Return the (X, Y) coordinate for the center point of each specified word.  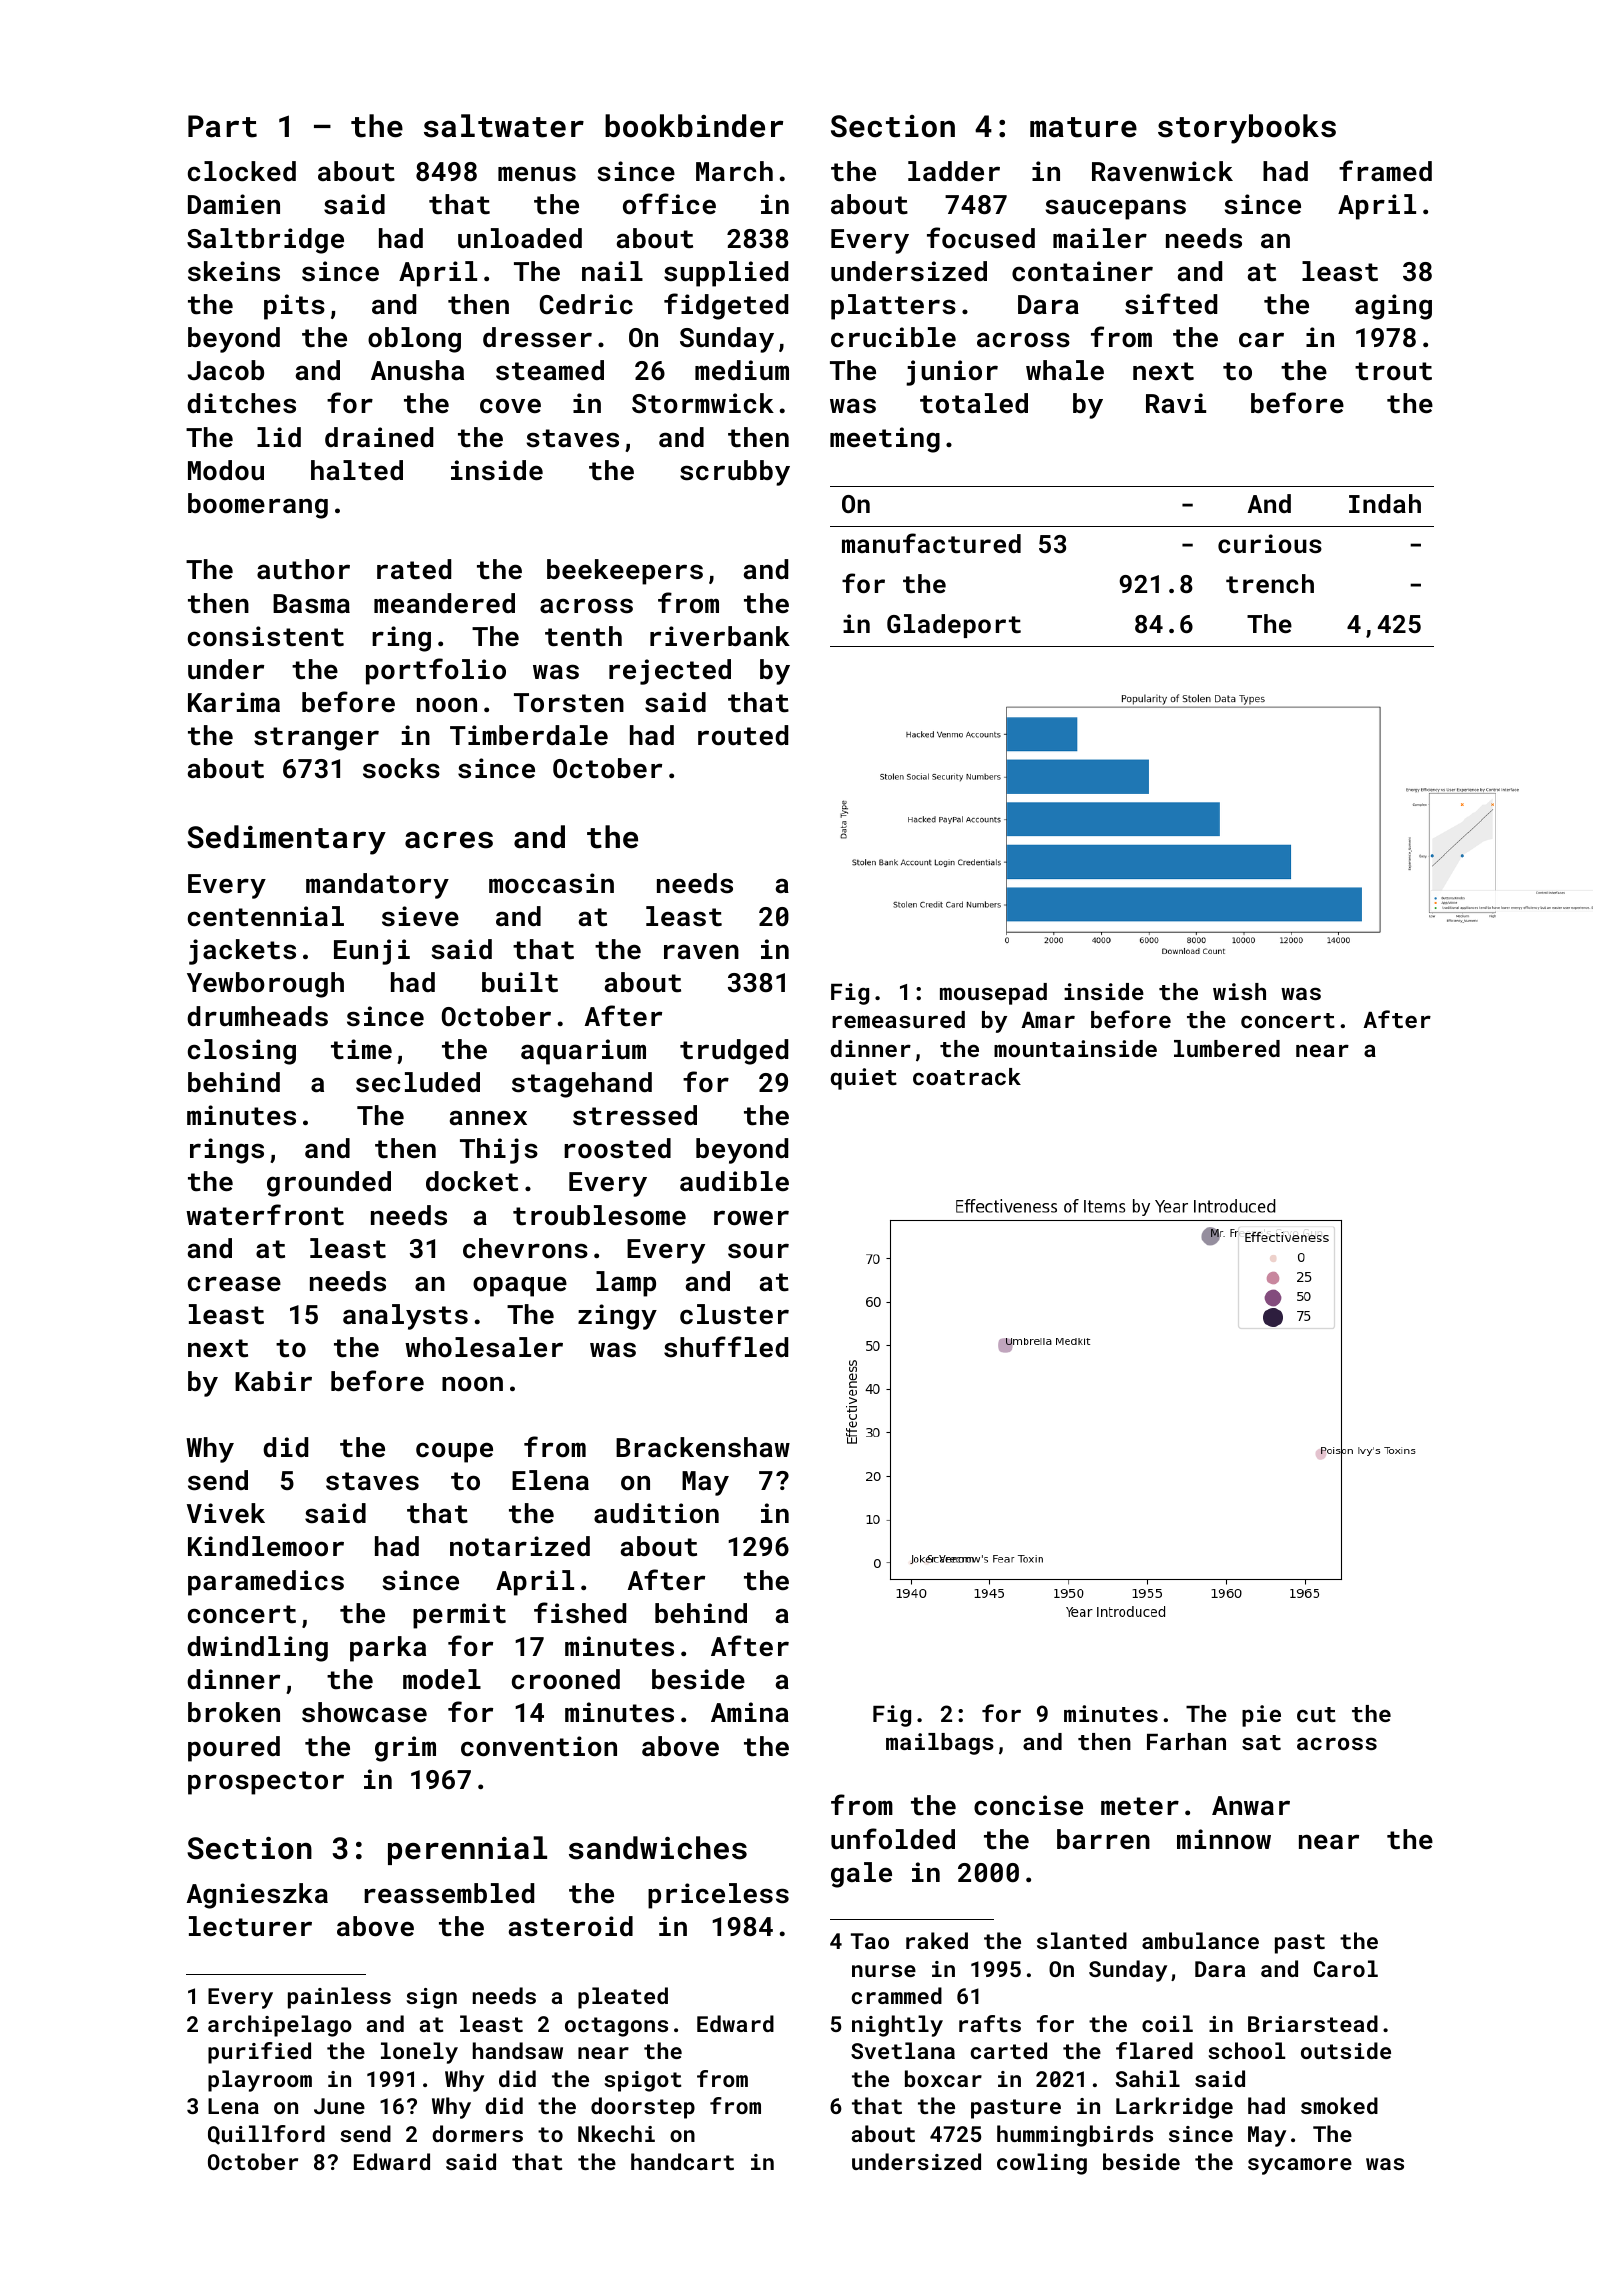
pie (1261, 1716)
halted (357, 470)
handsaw (518, 2050)
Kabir (273, 1381)
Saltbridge (265, 241)
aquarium (583, 1052)
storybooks (1247, 129)
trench (1270, 583)
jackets (242, 952)
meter (1140, 1806)
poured (234, 1749)
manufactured (931, 543)
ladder (954, 171)
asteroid (571, 1926)
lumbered (1227, 1048)
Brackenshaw (703, 1447)
